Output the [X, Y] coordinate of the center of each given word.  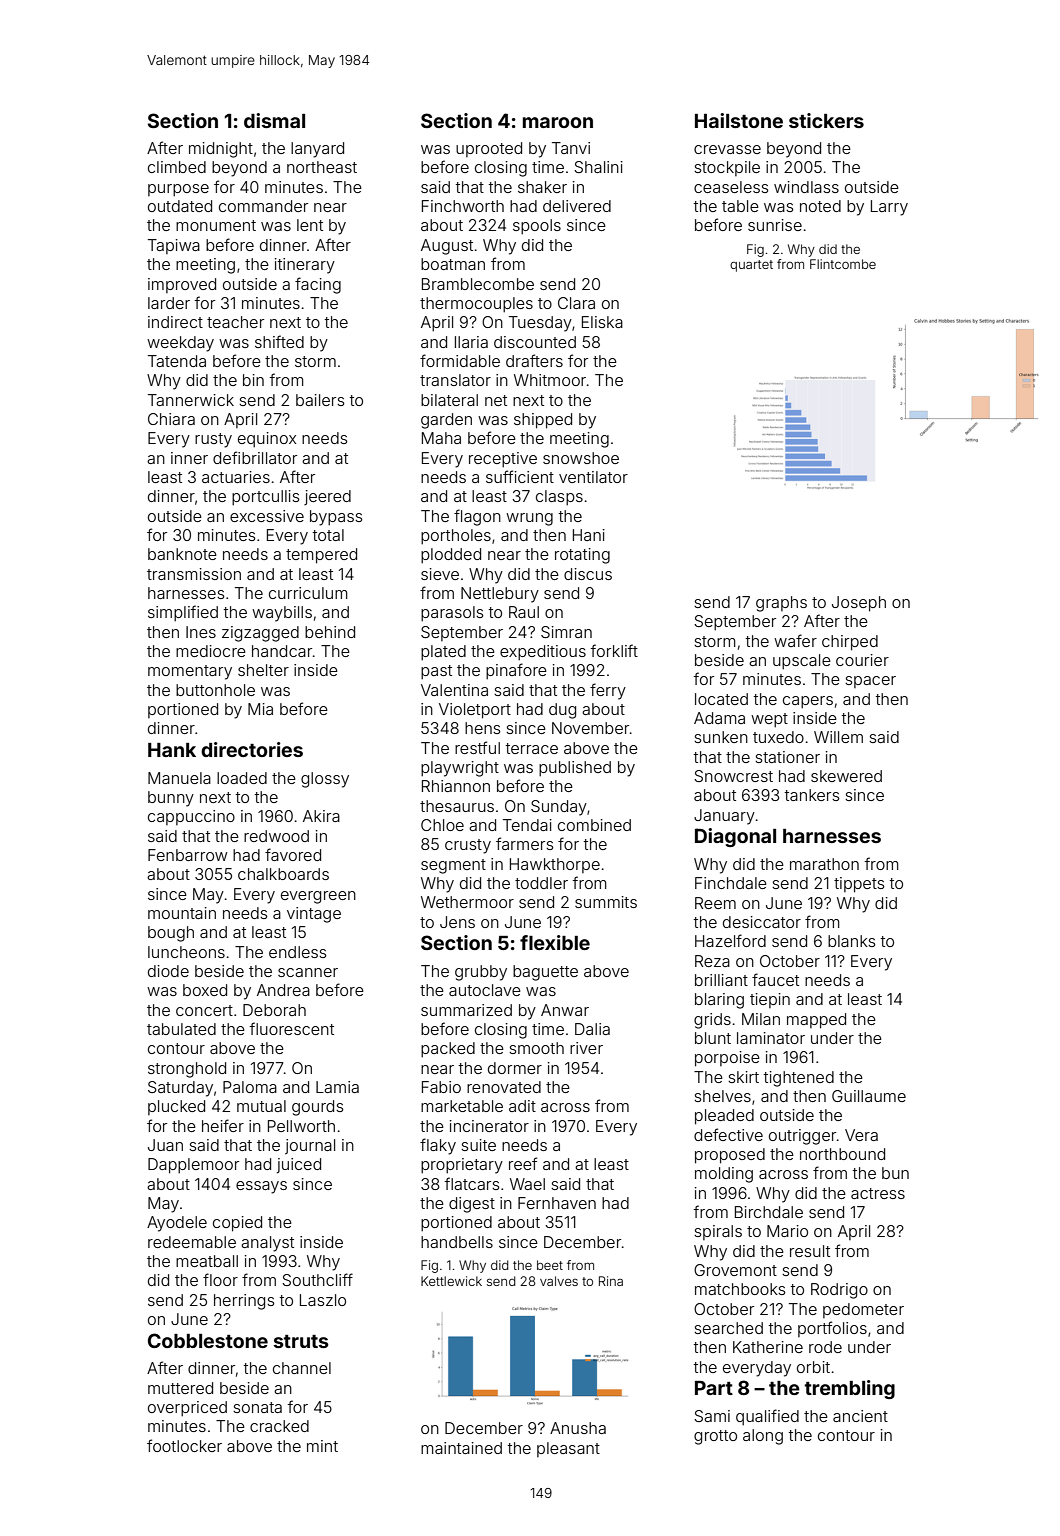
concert [204, 1010]
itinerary [305, 266]
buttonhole [215, 690]
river [586, 1048]
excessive [267, 516]
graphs [781, 604]
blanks [851, 941]
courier [862, 660]
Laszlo [323, 1300]
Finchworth [463, 206]
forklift [614, 650]
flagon [477, 517]
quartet [751, 266]
